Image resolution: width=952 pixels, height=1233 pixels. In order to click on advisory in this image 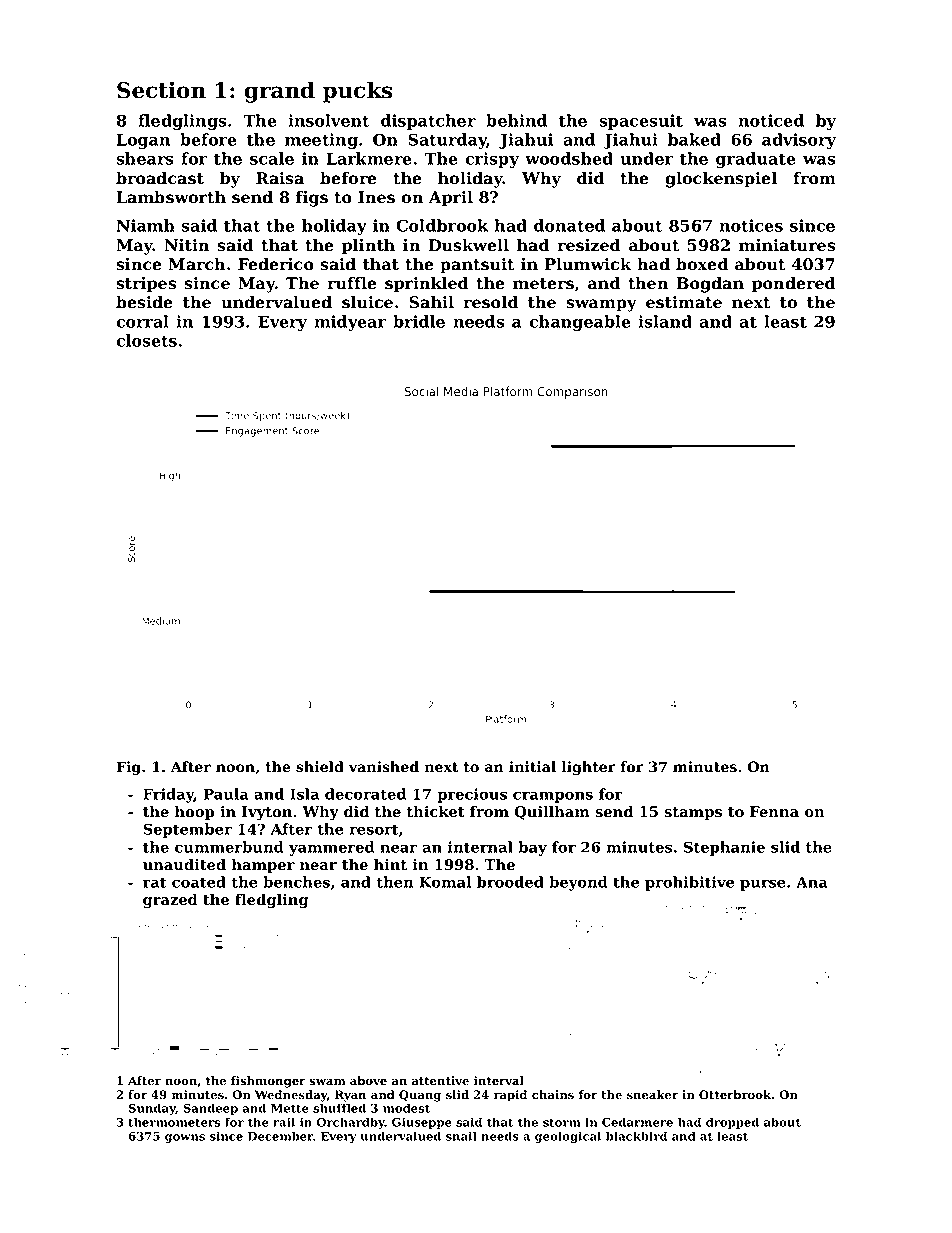, I will do `click(799, 141)`.
